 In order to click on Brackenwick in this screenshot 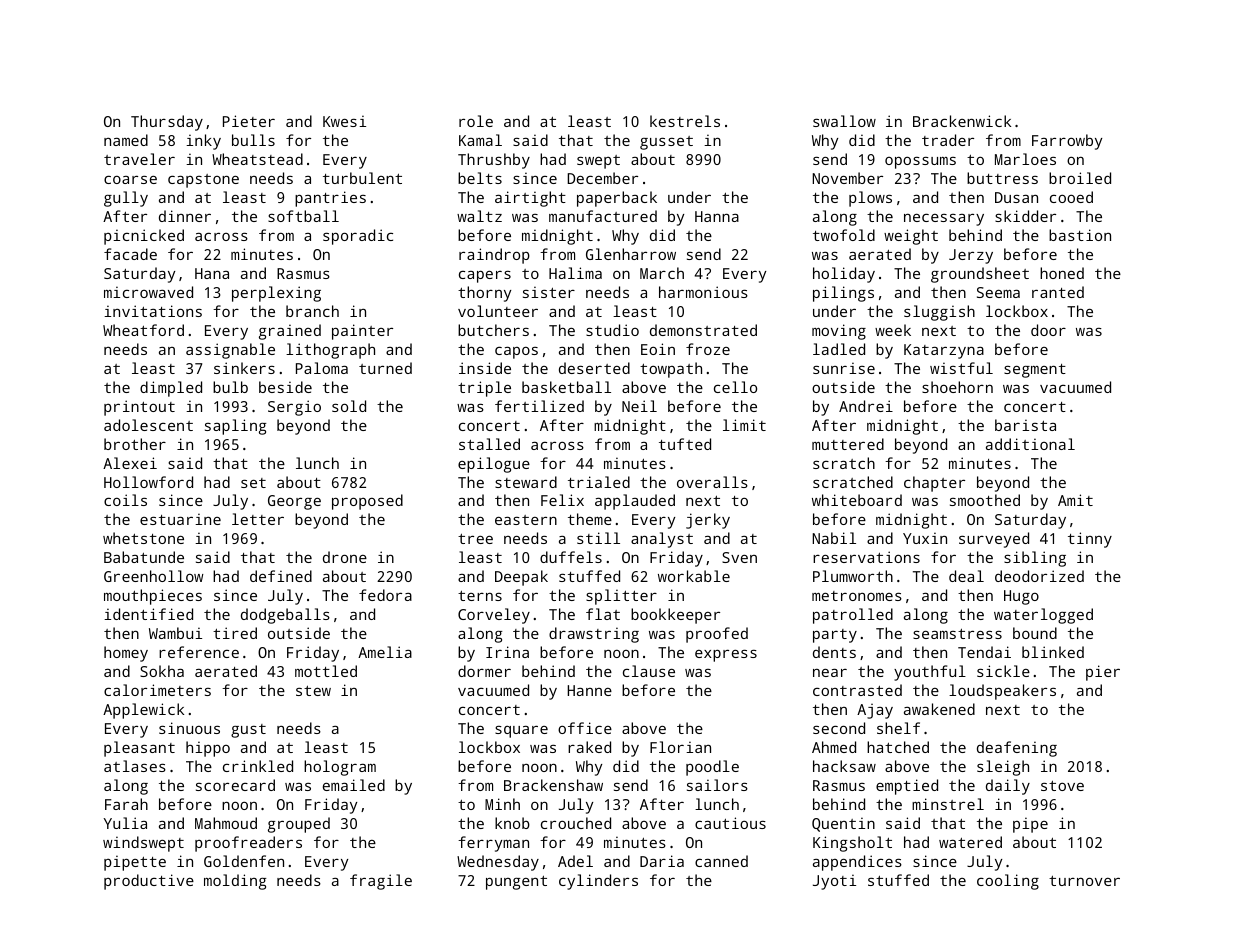, I will do `click(962, 121)`.
